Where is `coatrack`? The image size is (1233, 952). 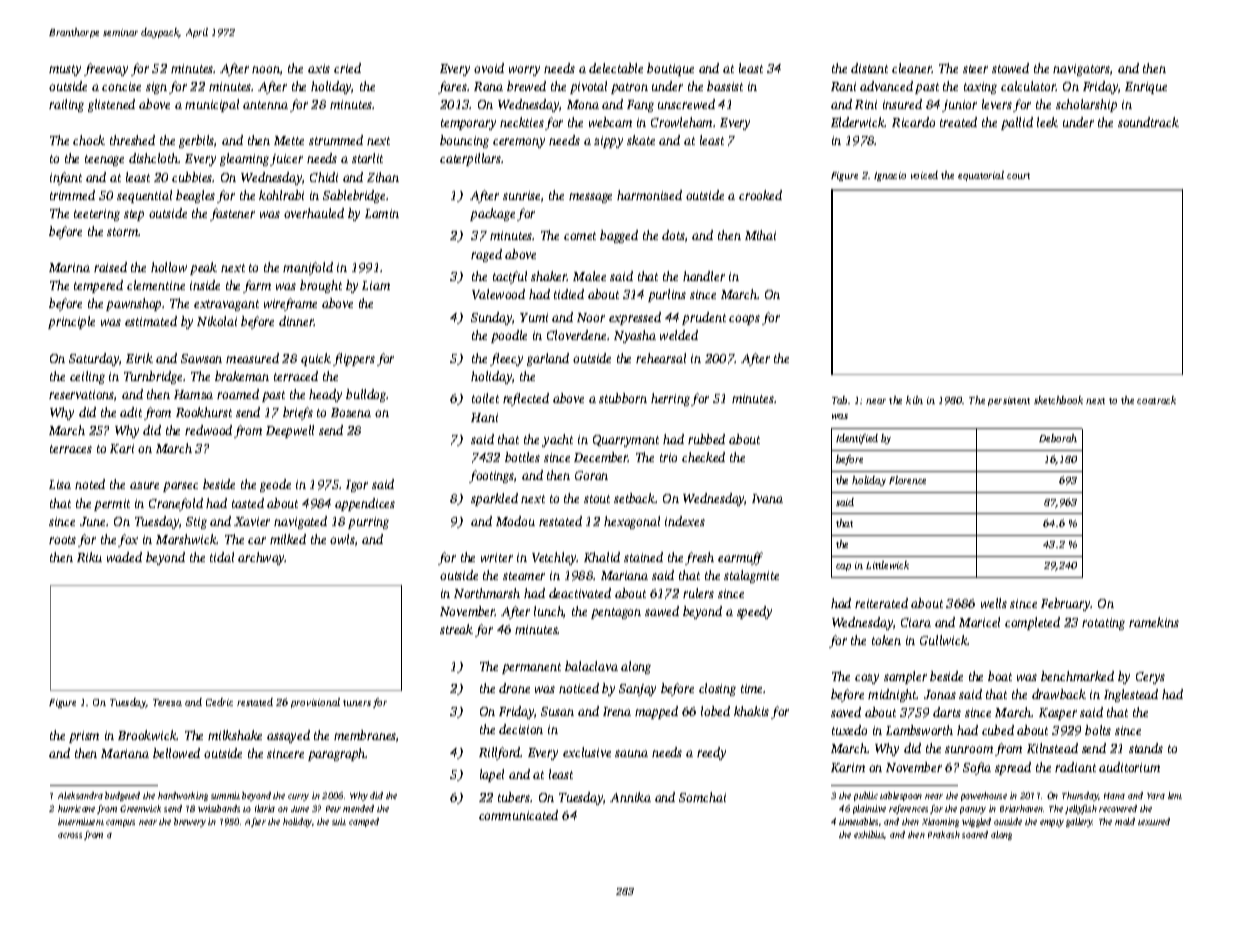
coatrack is located at coordinates (1156, 400).
